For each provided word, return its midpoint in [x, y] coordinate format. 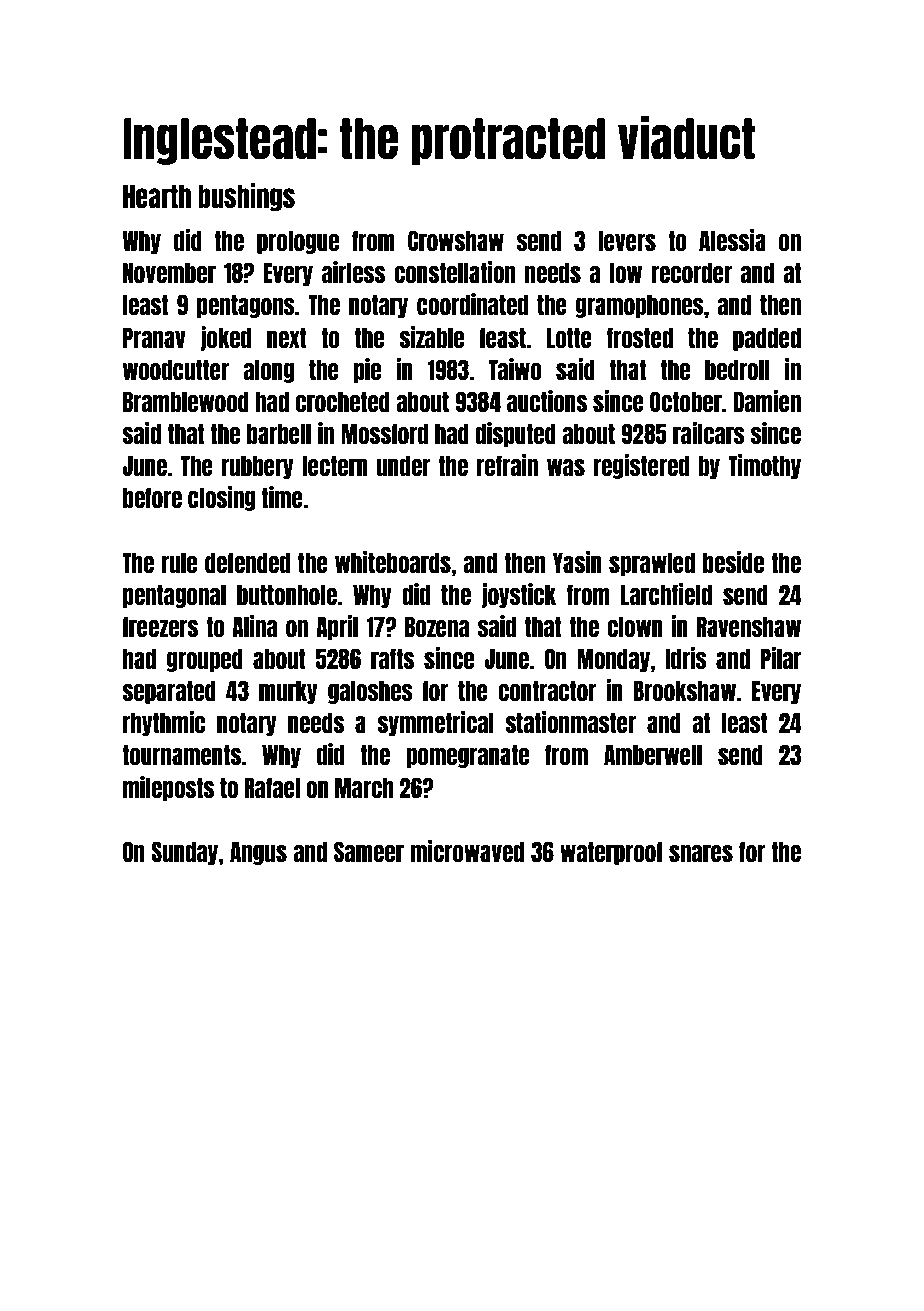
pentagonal [174, 596]
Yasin [577, 562]
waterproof [611, 853]
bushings [246, 197]
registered [641, 466]
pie [367, 370]
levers [627, 240]
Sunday [184, 853]
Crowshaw [456, 240]
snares [701, 853]
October [686, 401]
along [269, 371]
